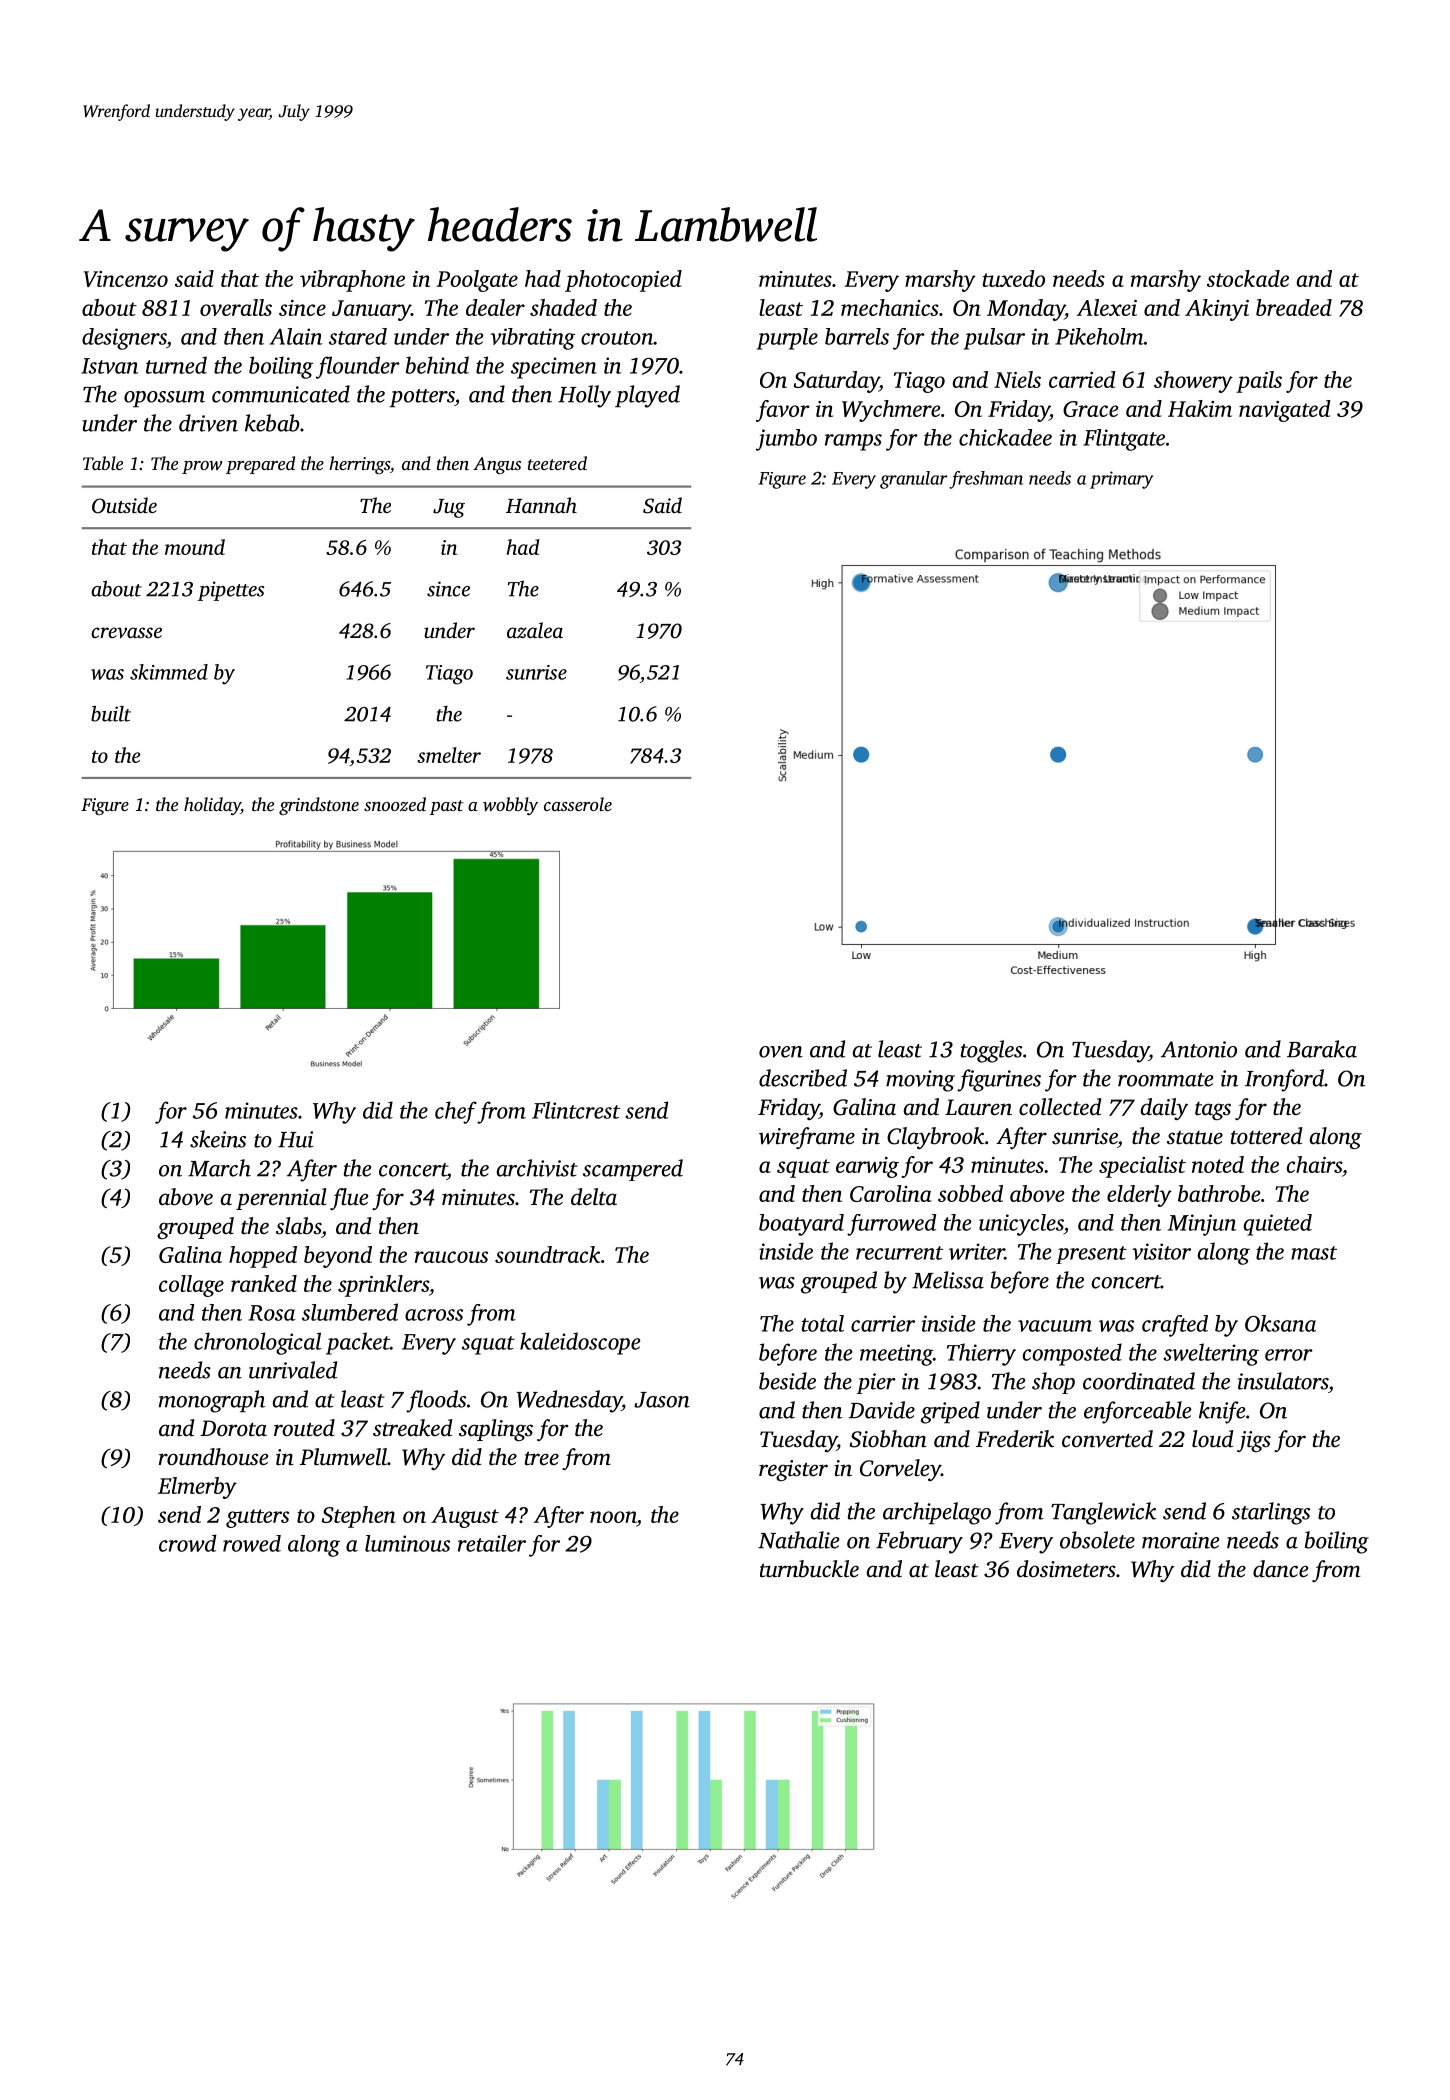 The image size is (1450, 2100). Describe the element at coordinates (1199, 1049) in the screenshot. I see `Antonio` at that location.
